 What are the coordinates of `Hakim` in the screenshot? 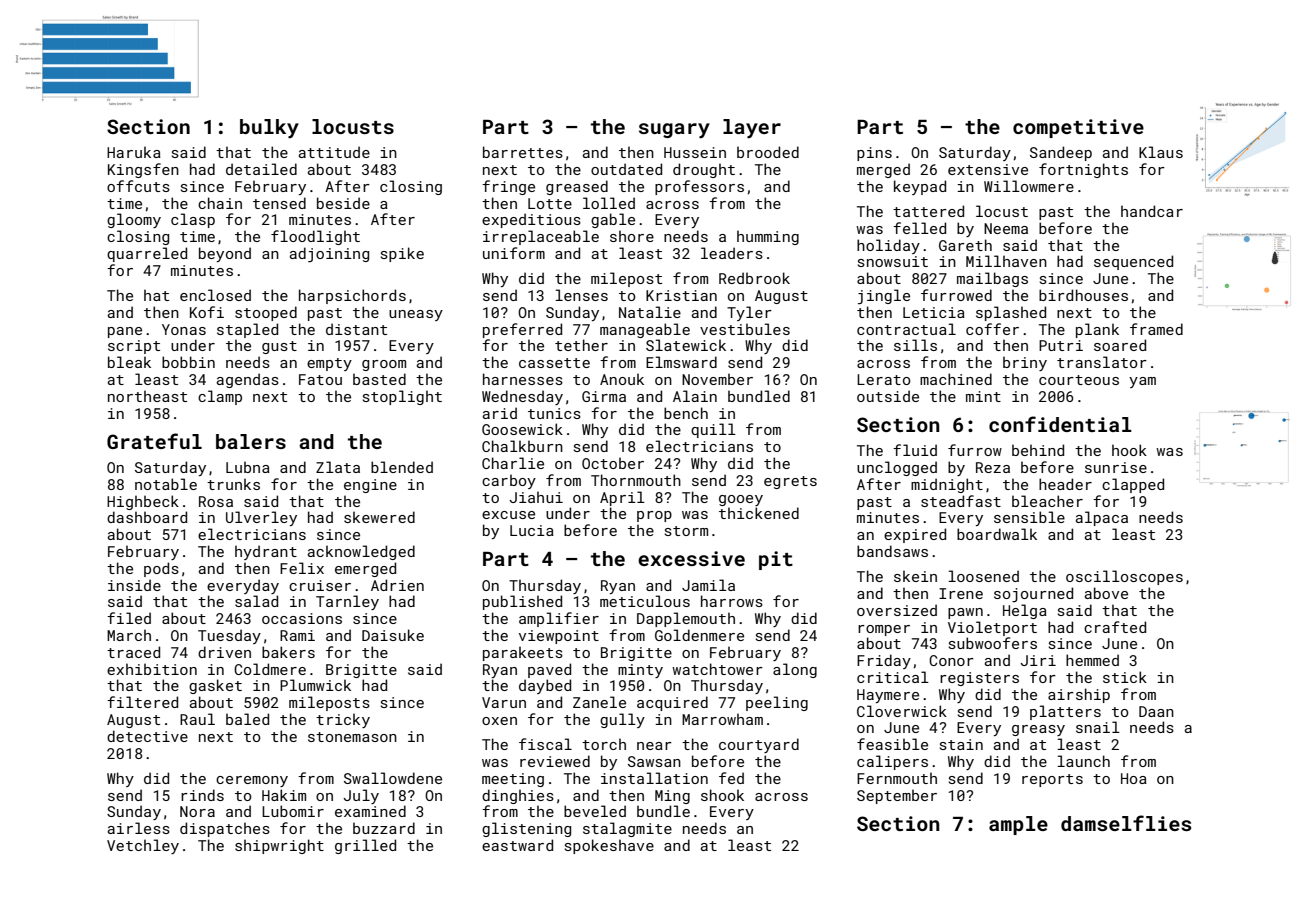 It's located at (284, 795).
